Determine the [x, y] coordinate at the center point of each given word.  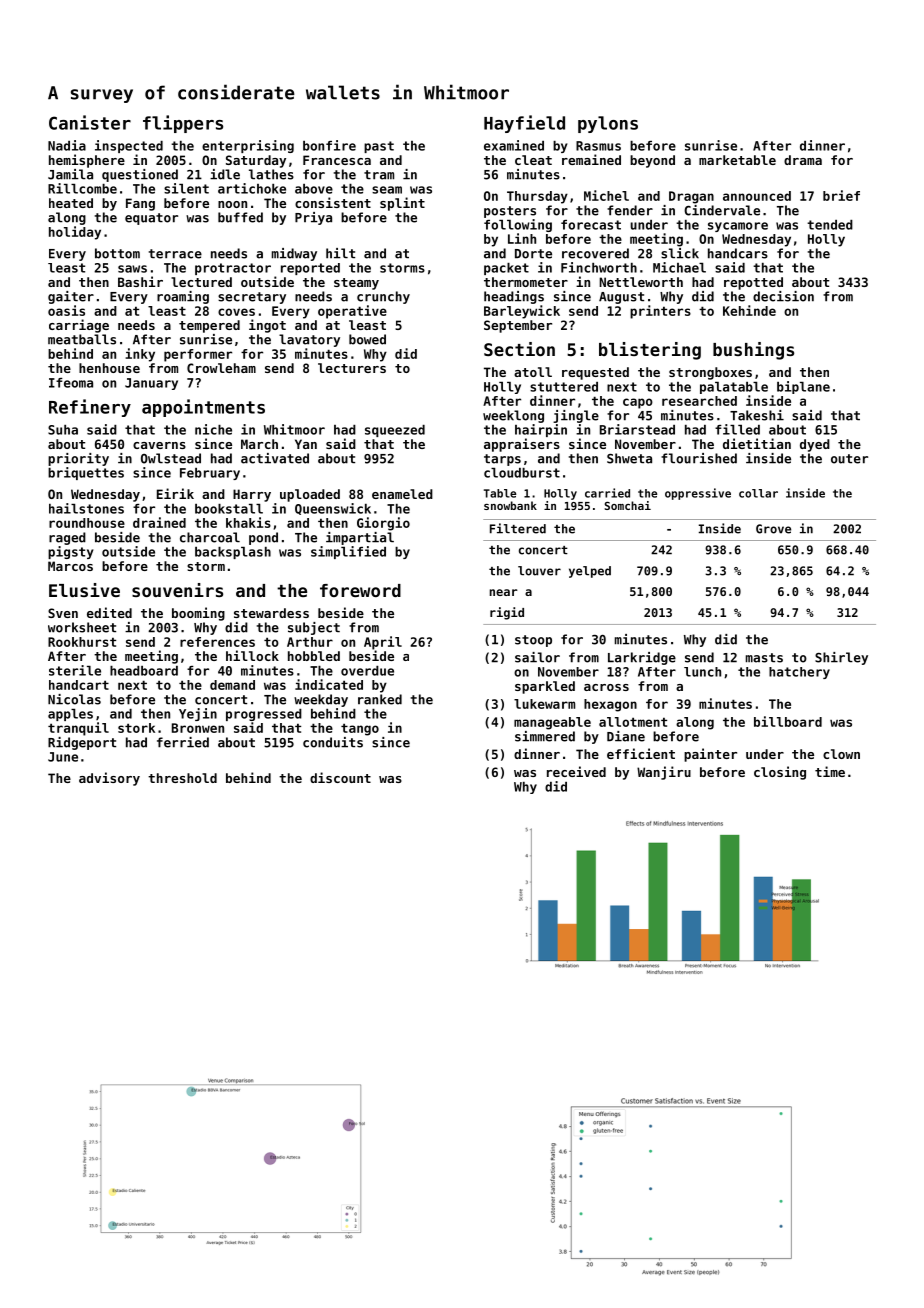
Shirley [841, 658]
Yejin [198, 714]
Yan [306, 444]
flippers [183, 124]
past [379, 147]
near [504, 592]
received [576, 771]
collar [758, 493]
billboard [788, 721]
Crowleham [221, 368]
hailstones [86, 508]
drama [803, 160]
